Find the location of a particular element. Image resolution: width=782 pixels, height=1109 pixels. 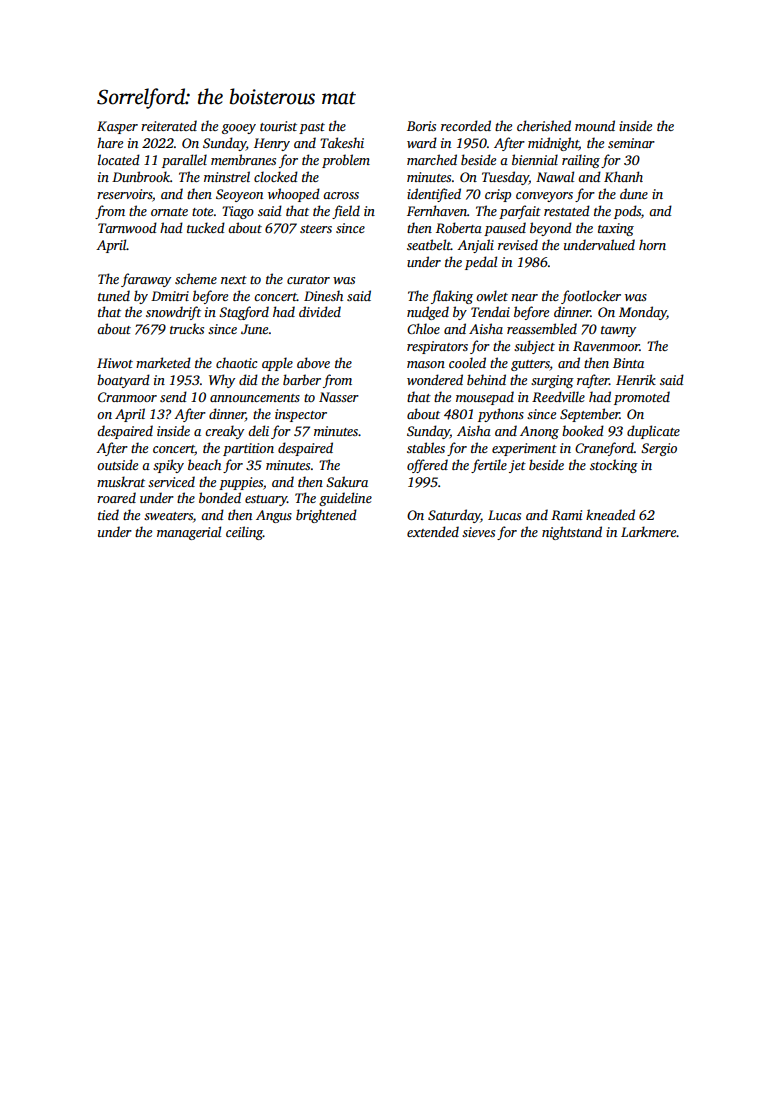

seatbelt is located at coordinates (429, 244).
